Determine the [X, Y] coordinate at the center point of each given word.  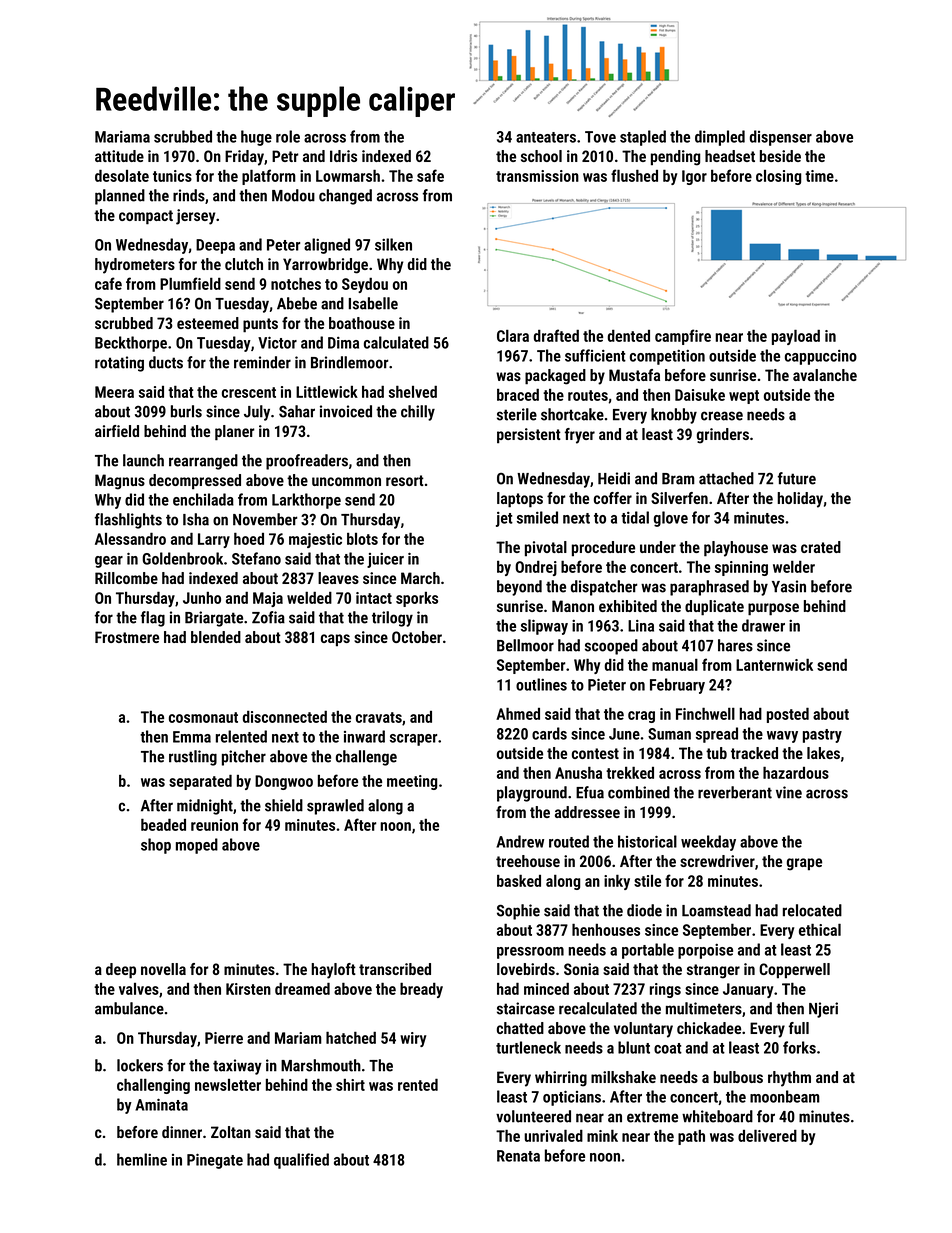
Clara [513, 335]
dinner [182, 1132]
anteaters [546, 137]
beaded [163, 824]
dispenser [781, 138]
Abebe [297, 303]
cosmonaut [203, 717]
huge [256, 138]
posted [788, 715]
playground [532, 794]
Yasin [789, 586]
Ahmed [518, 713]
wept [744, 397]
